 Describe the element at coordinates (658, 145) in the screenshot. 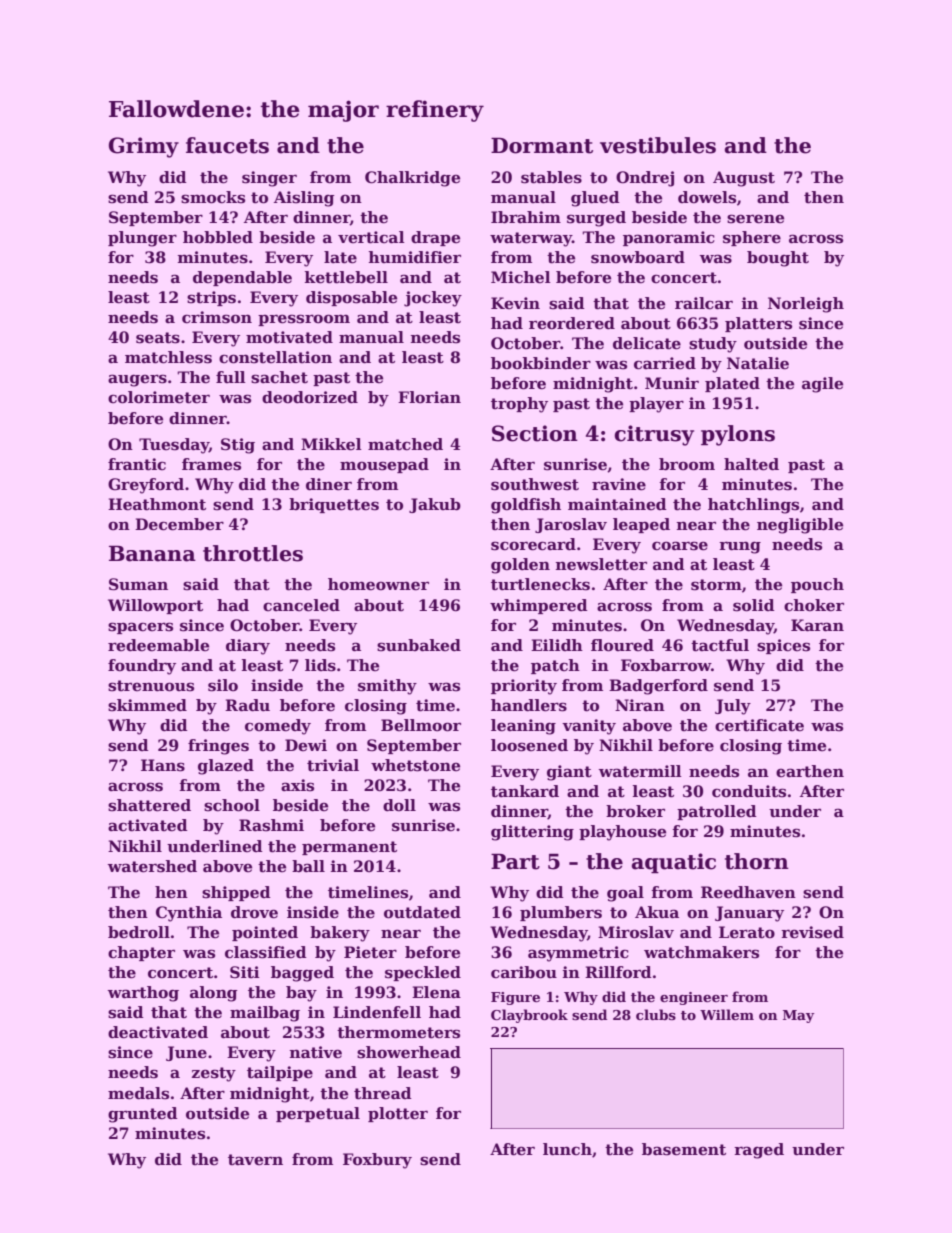

I see `vestibules` at that location.
